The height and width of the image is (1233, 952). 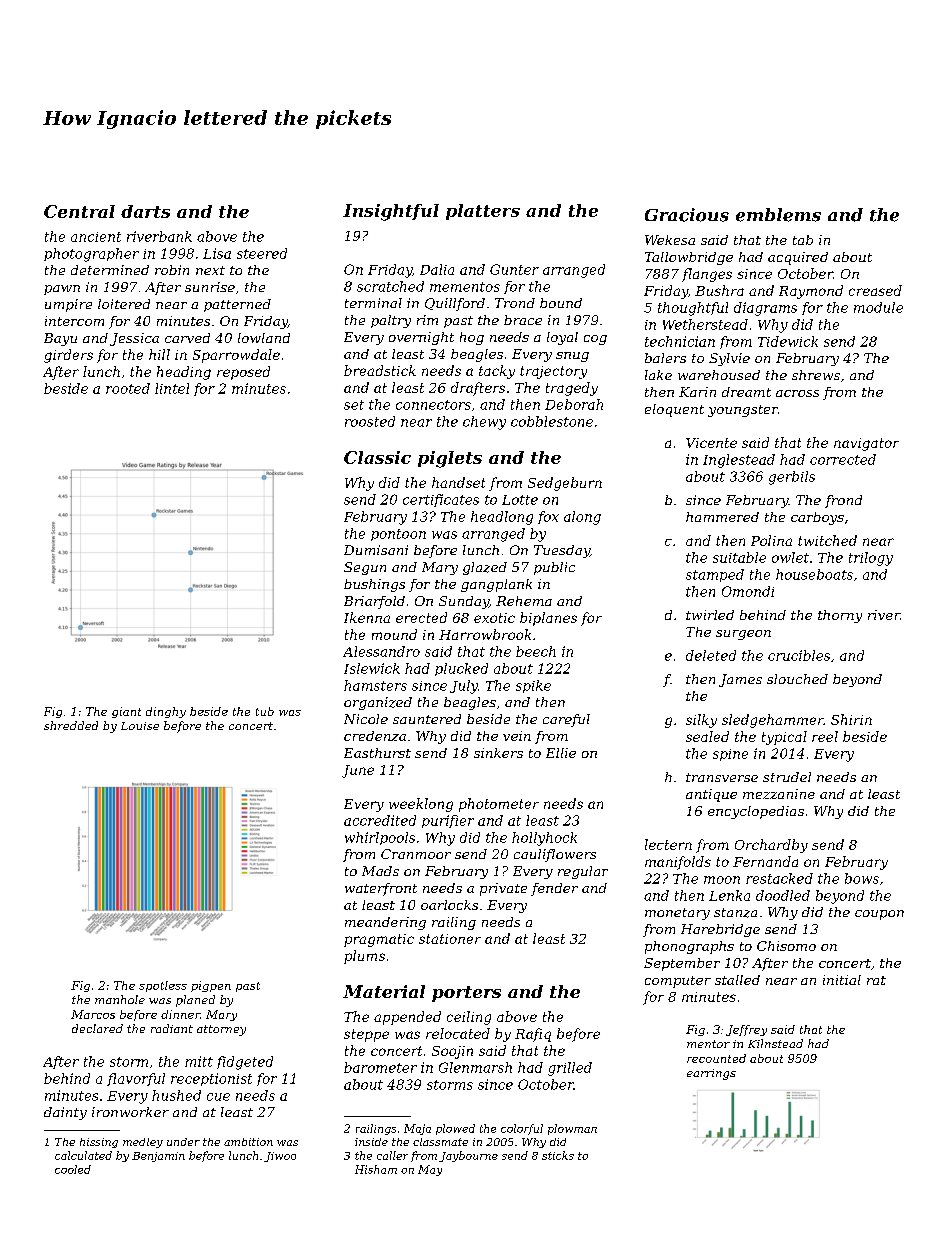 I want to click on under, so click(x=183, y=1142).
